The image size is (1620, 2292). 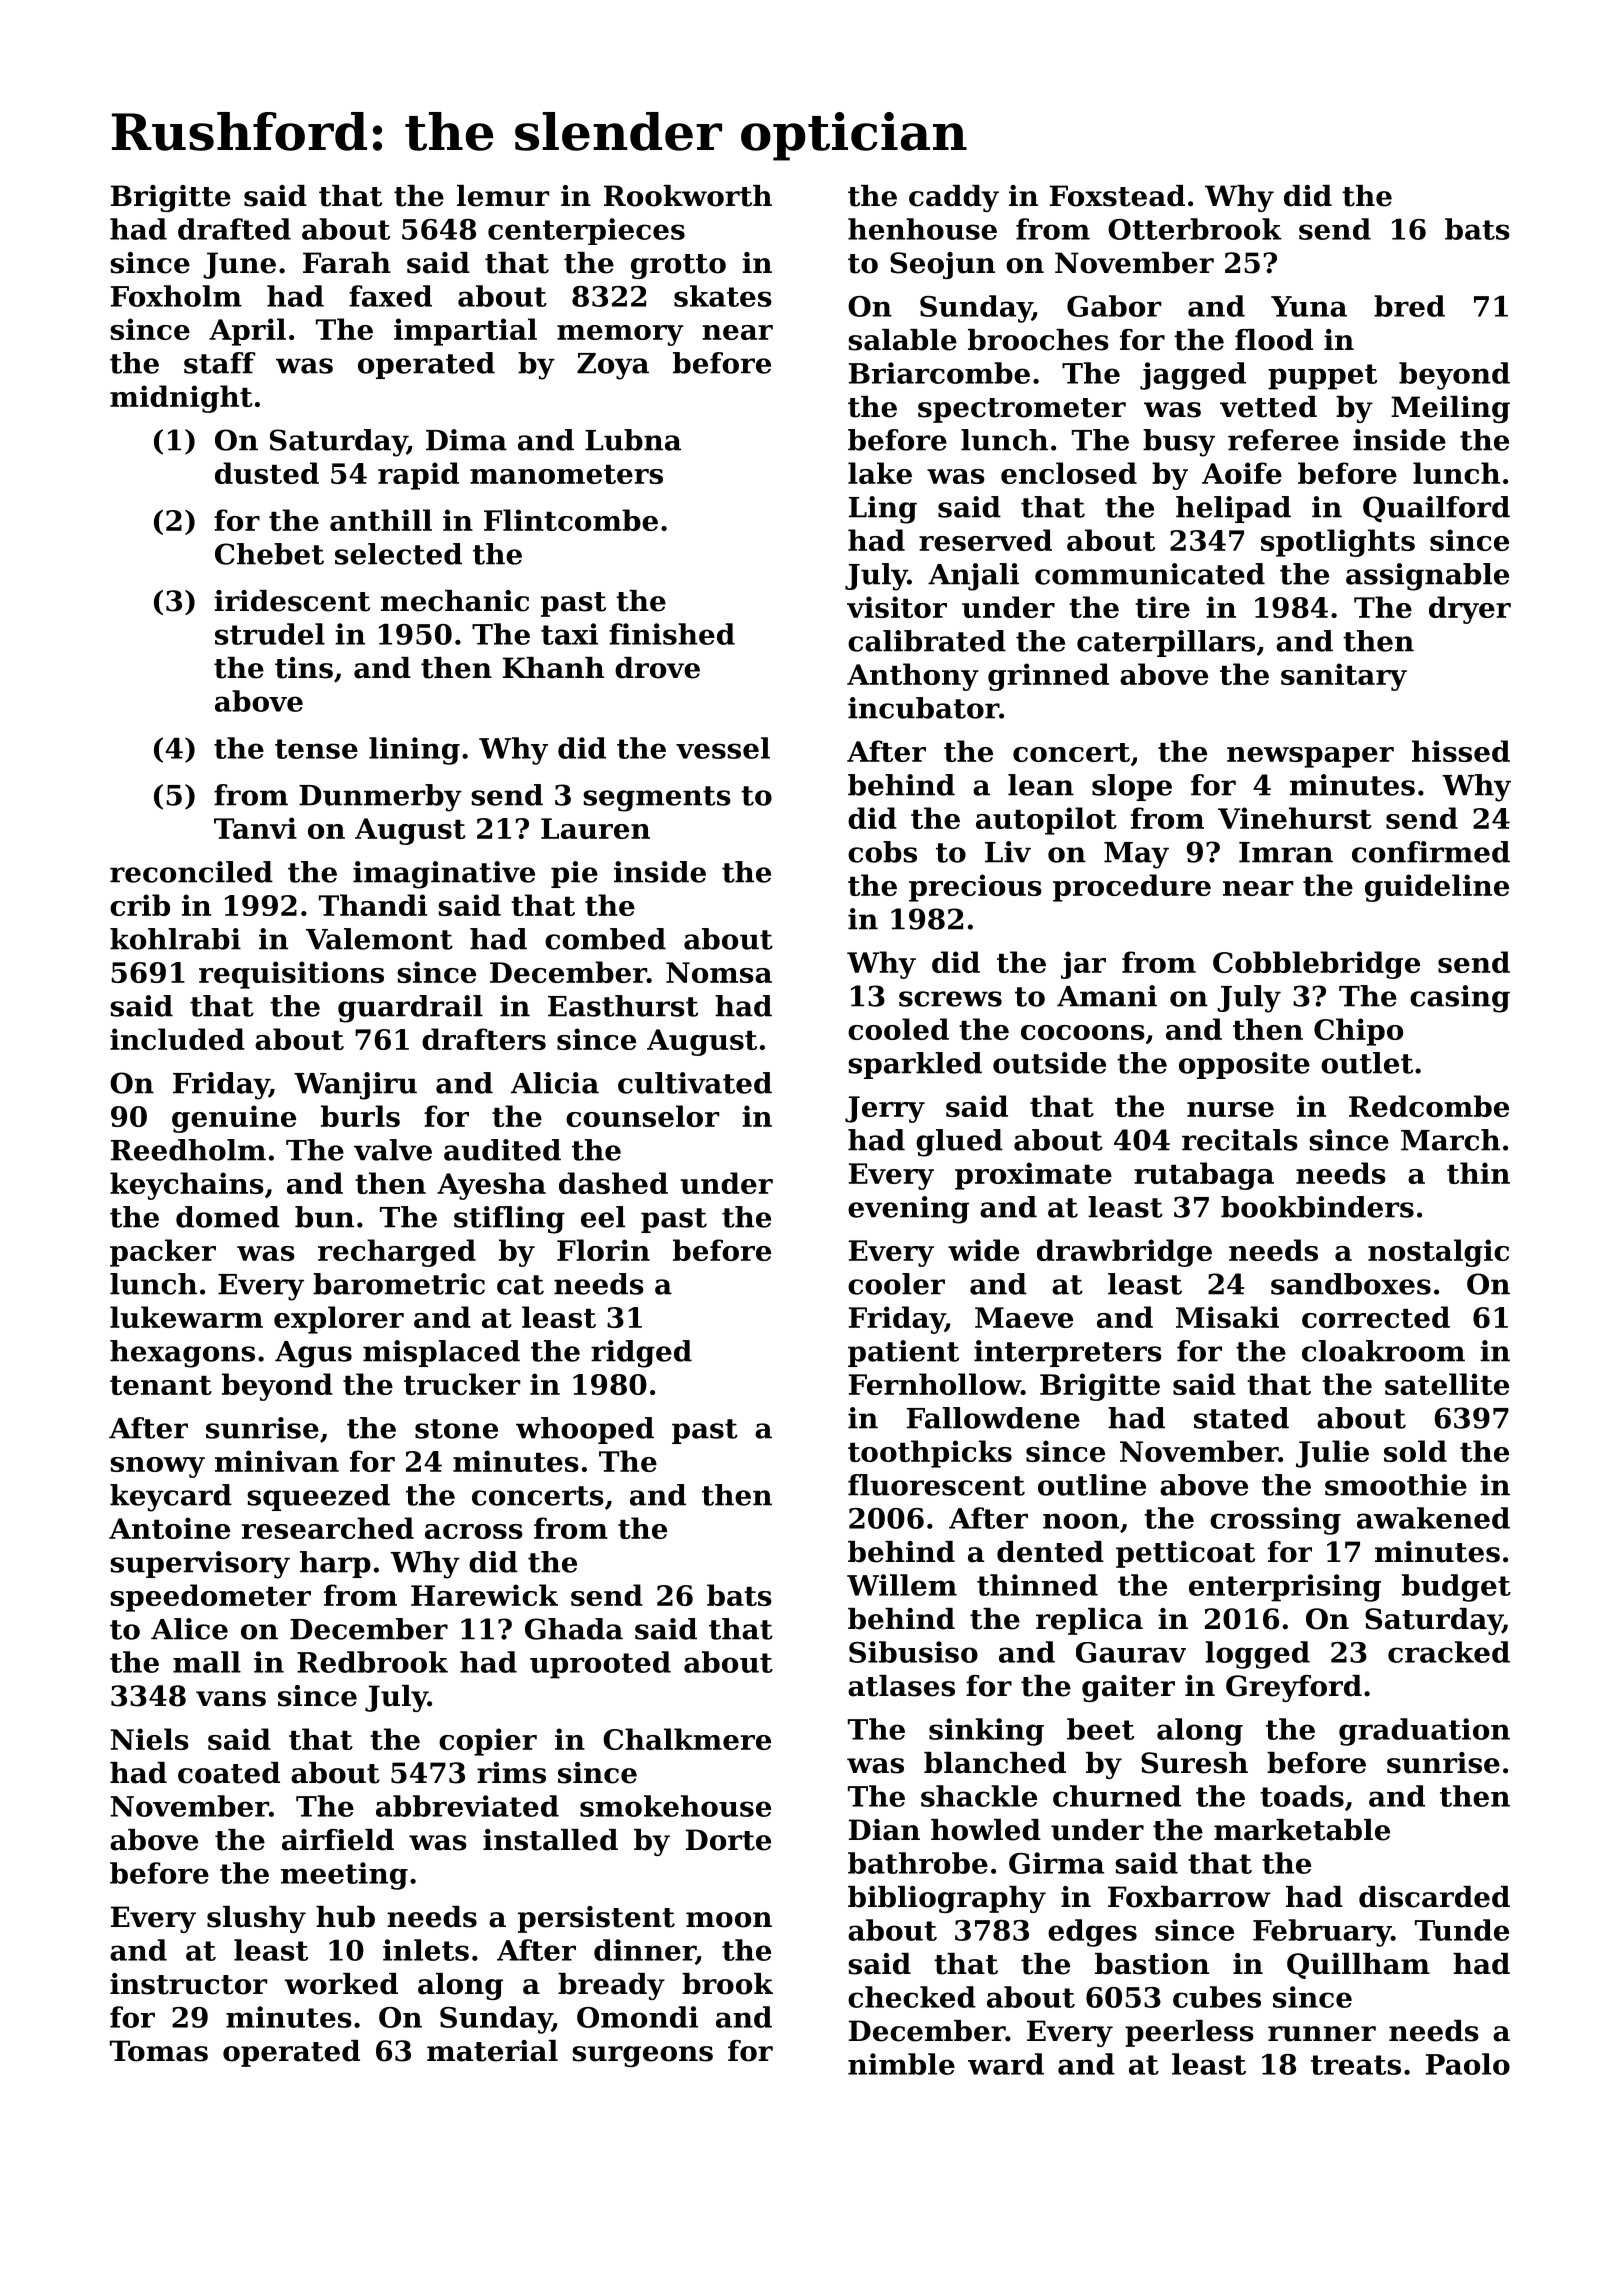 I want to click on Agus, so click(x=313, y=1354).
